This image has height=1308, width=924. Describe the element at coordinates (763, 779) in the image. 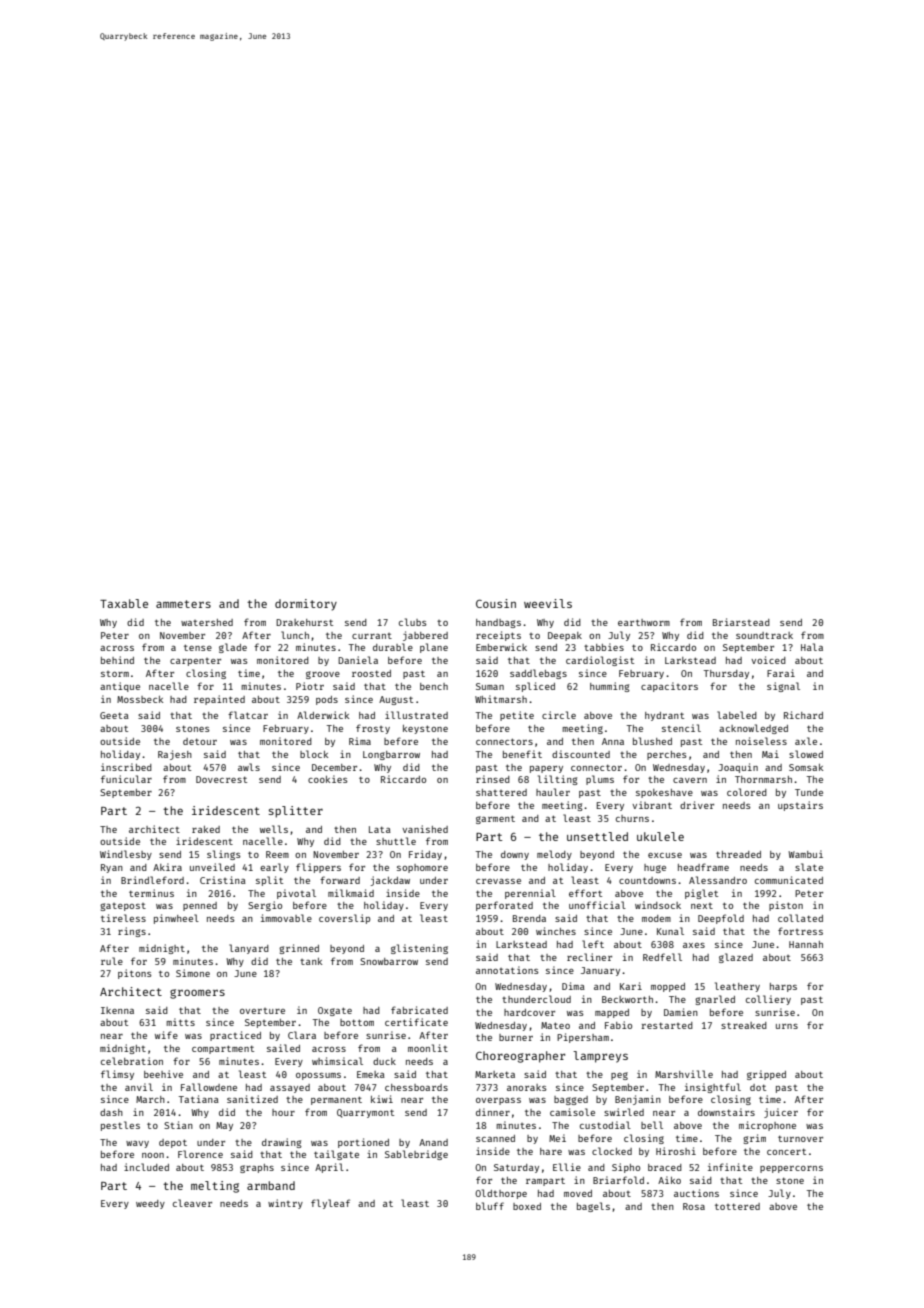

I see `Thornmarsh` at that location.
